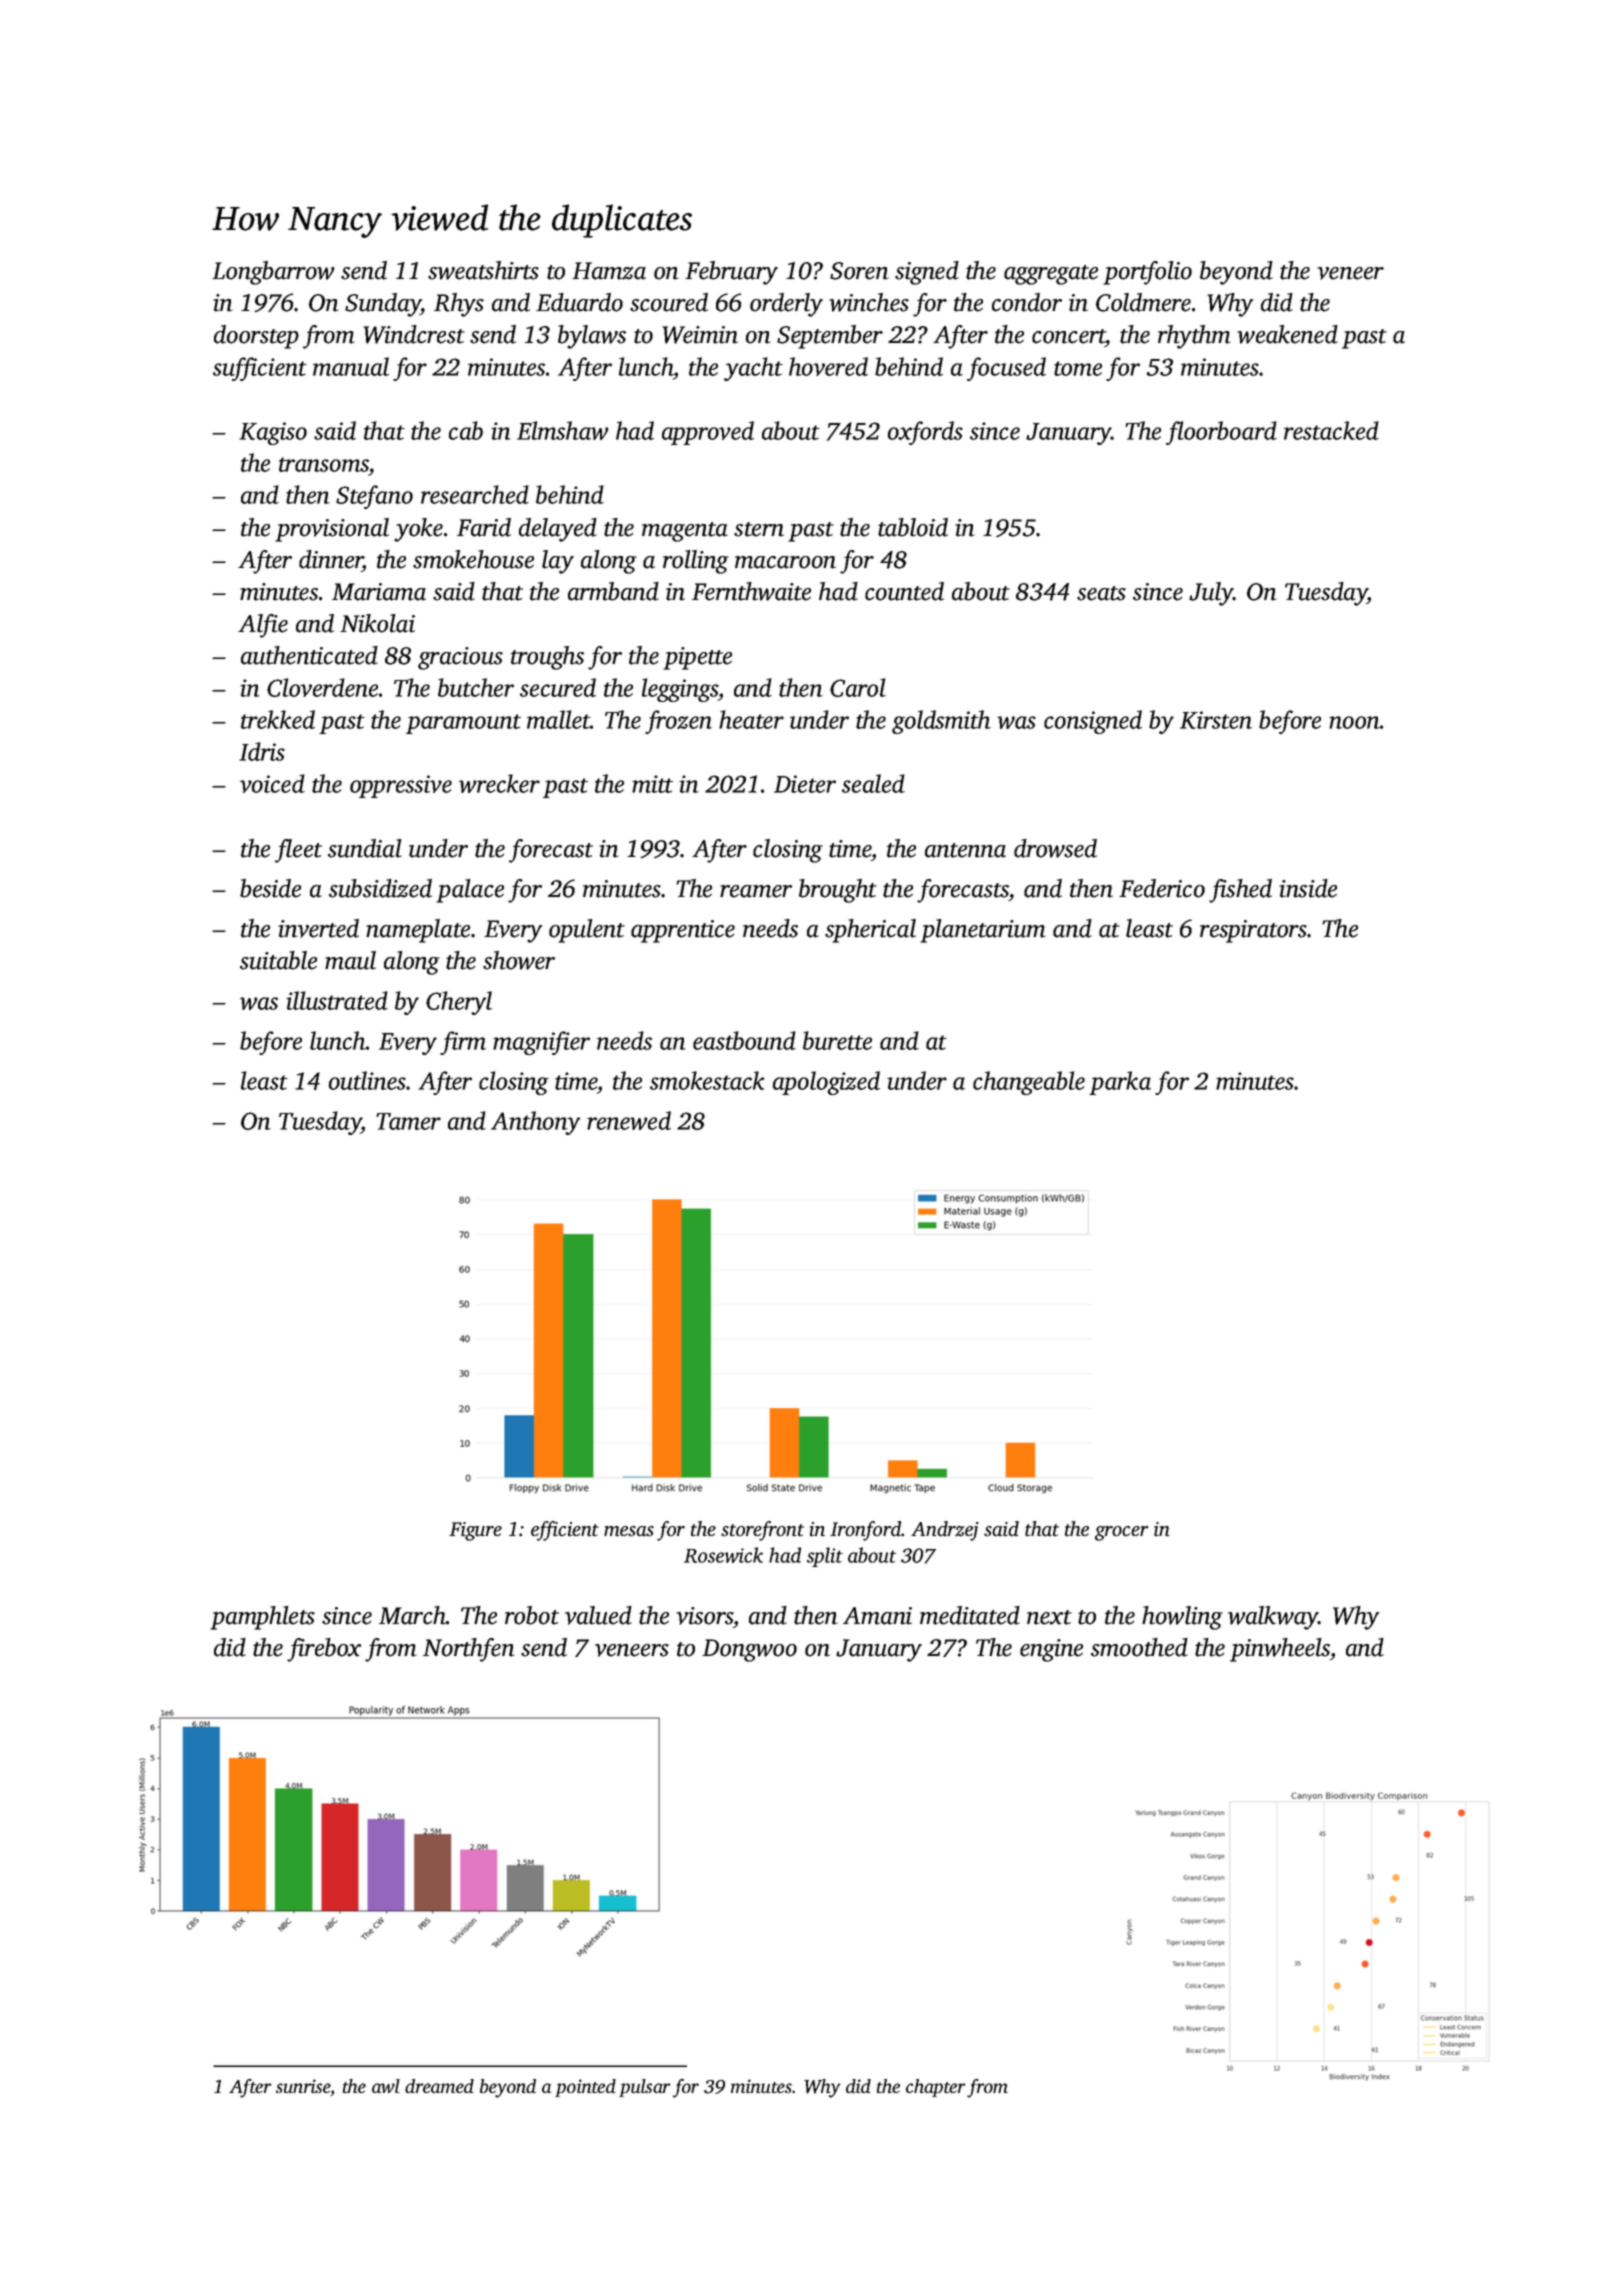 The width and height of the screenshot is (1620, 2292). What do you see at coordinates (1029, 1083) in the screenshot?
I see `changeable` at bounding box center [1029, 1083].
